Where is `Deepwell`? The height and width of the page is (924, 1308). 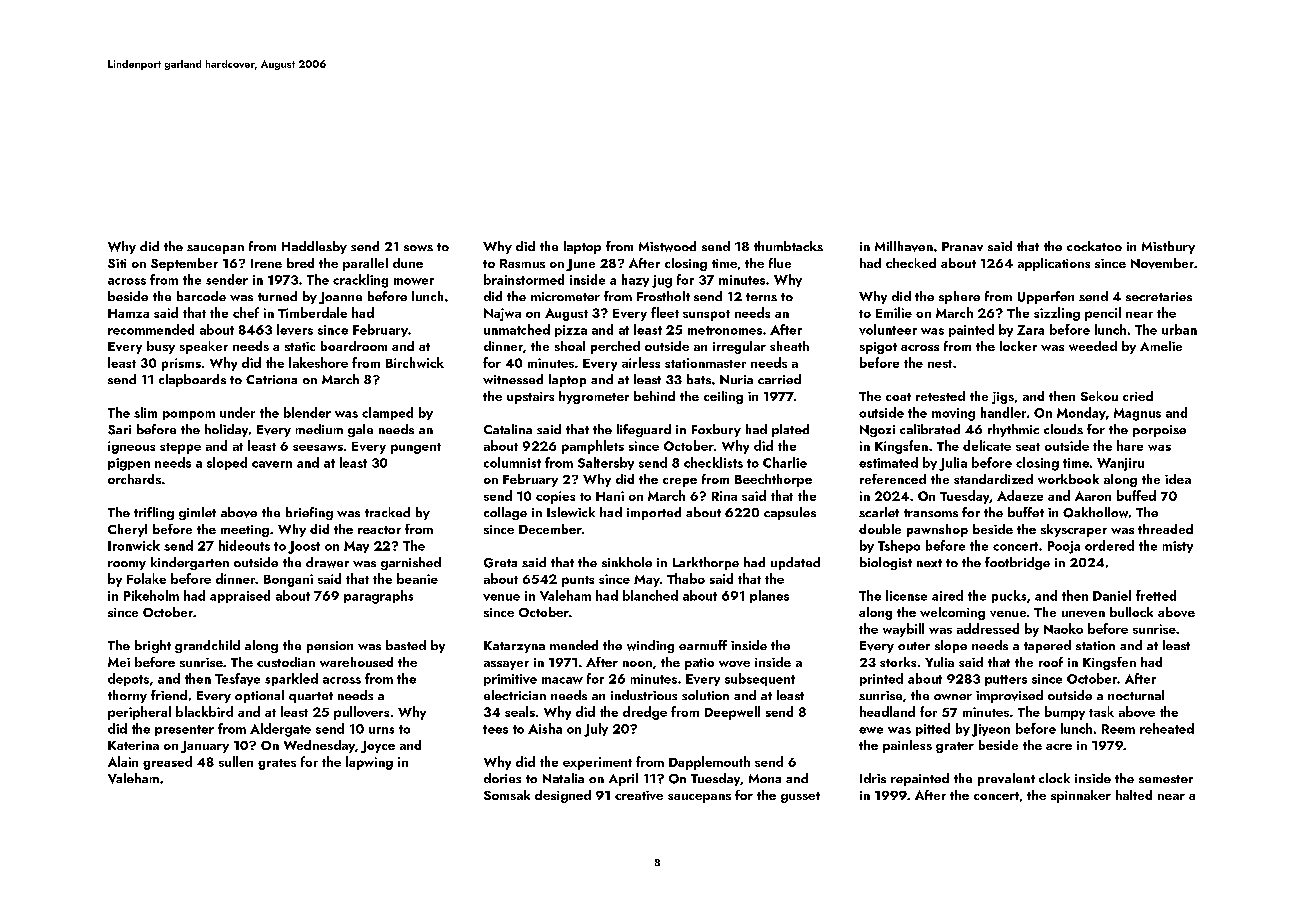
Deepwell is located at coordinates (732, 713).
